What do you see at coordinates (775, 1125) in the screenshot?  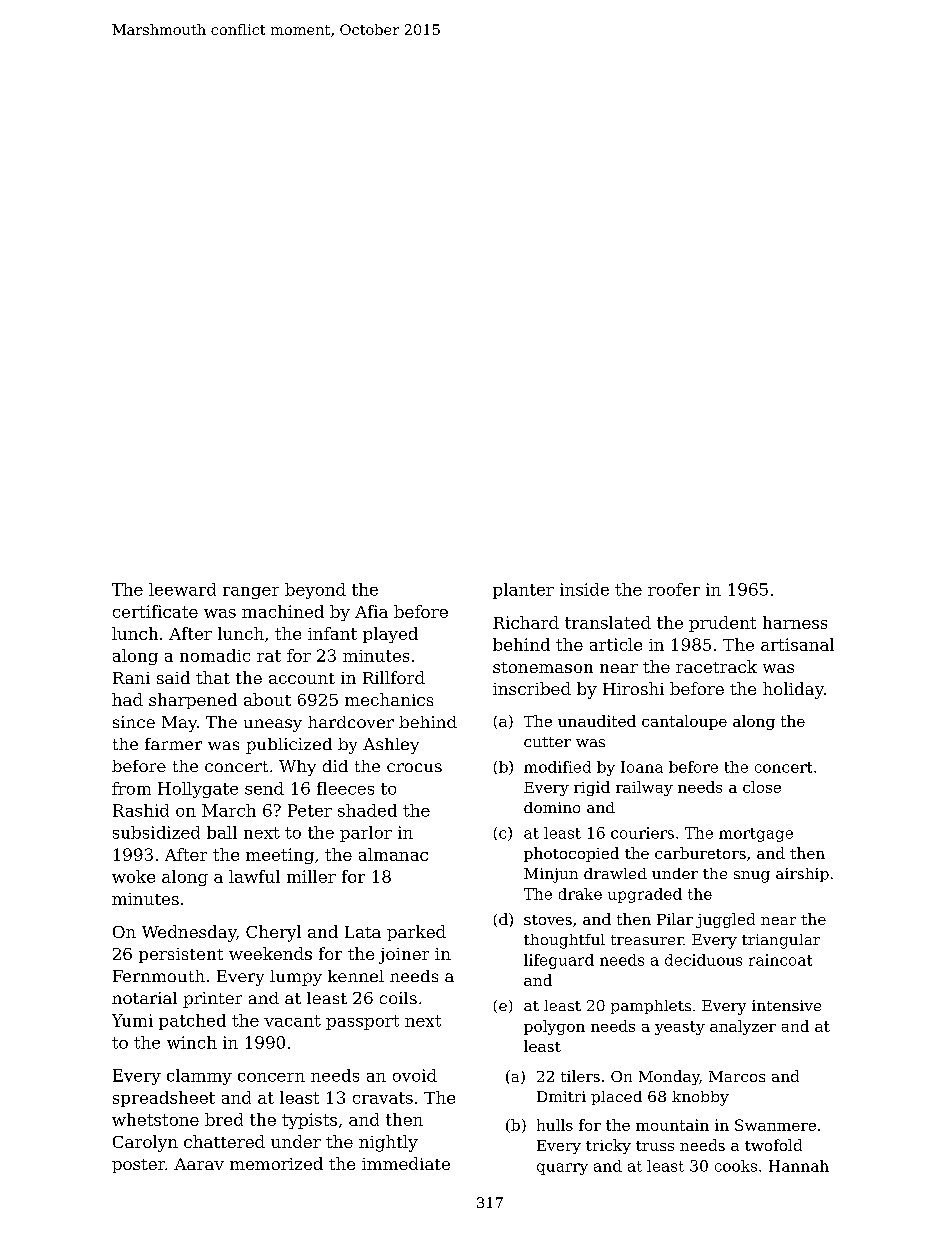 I see `Swanmere` at bounding box center [775, 1125].
